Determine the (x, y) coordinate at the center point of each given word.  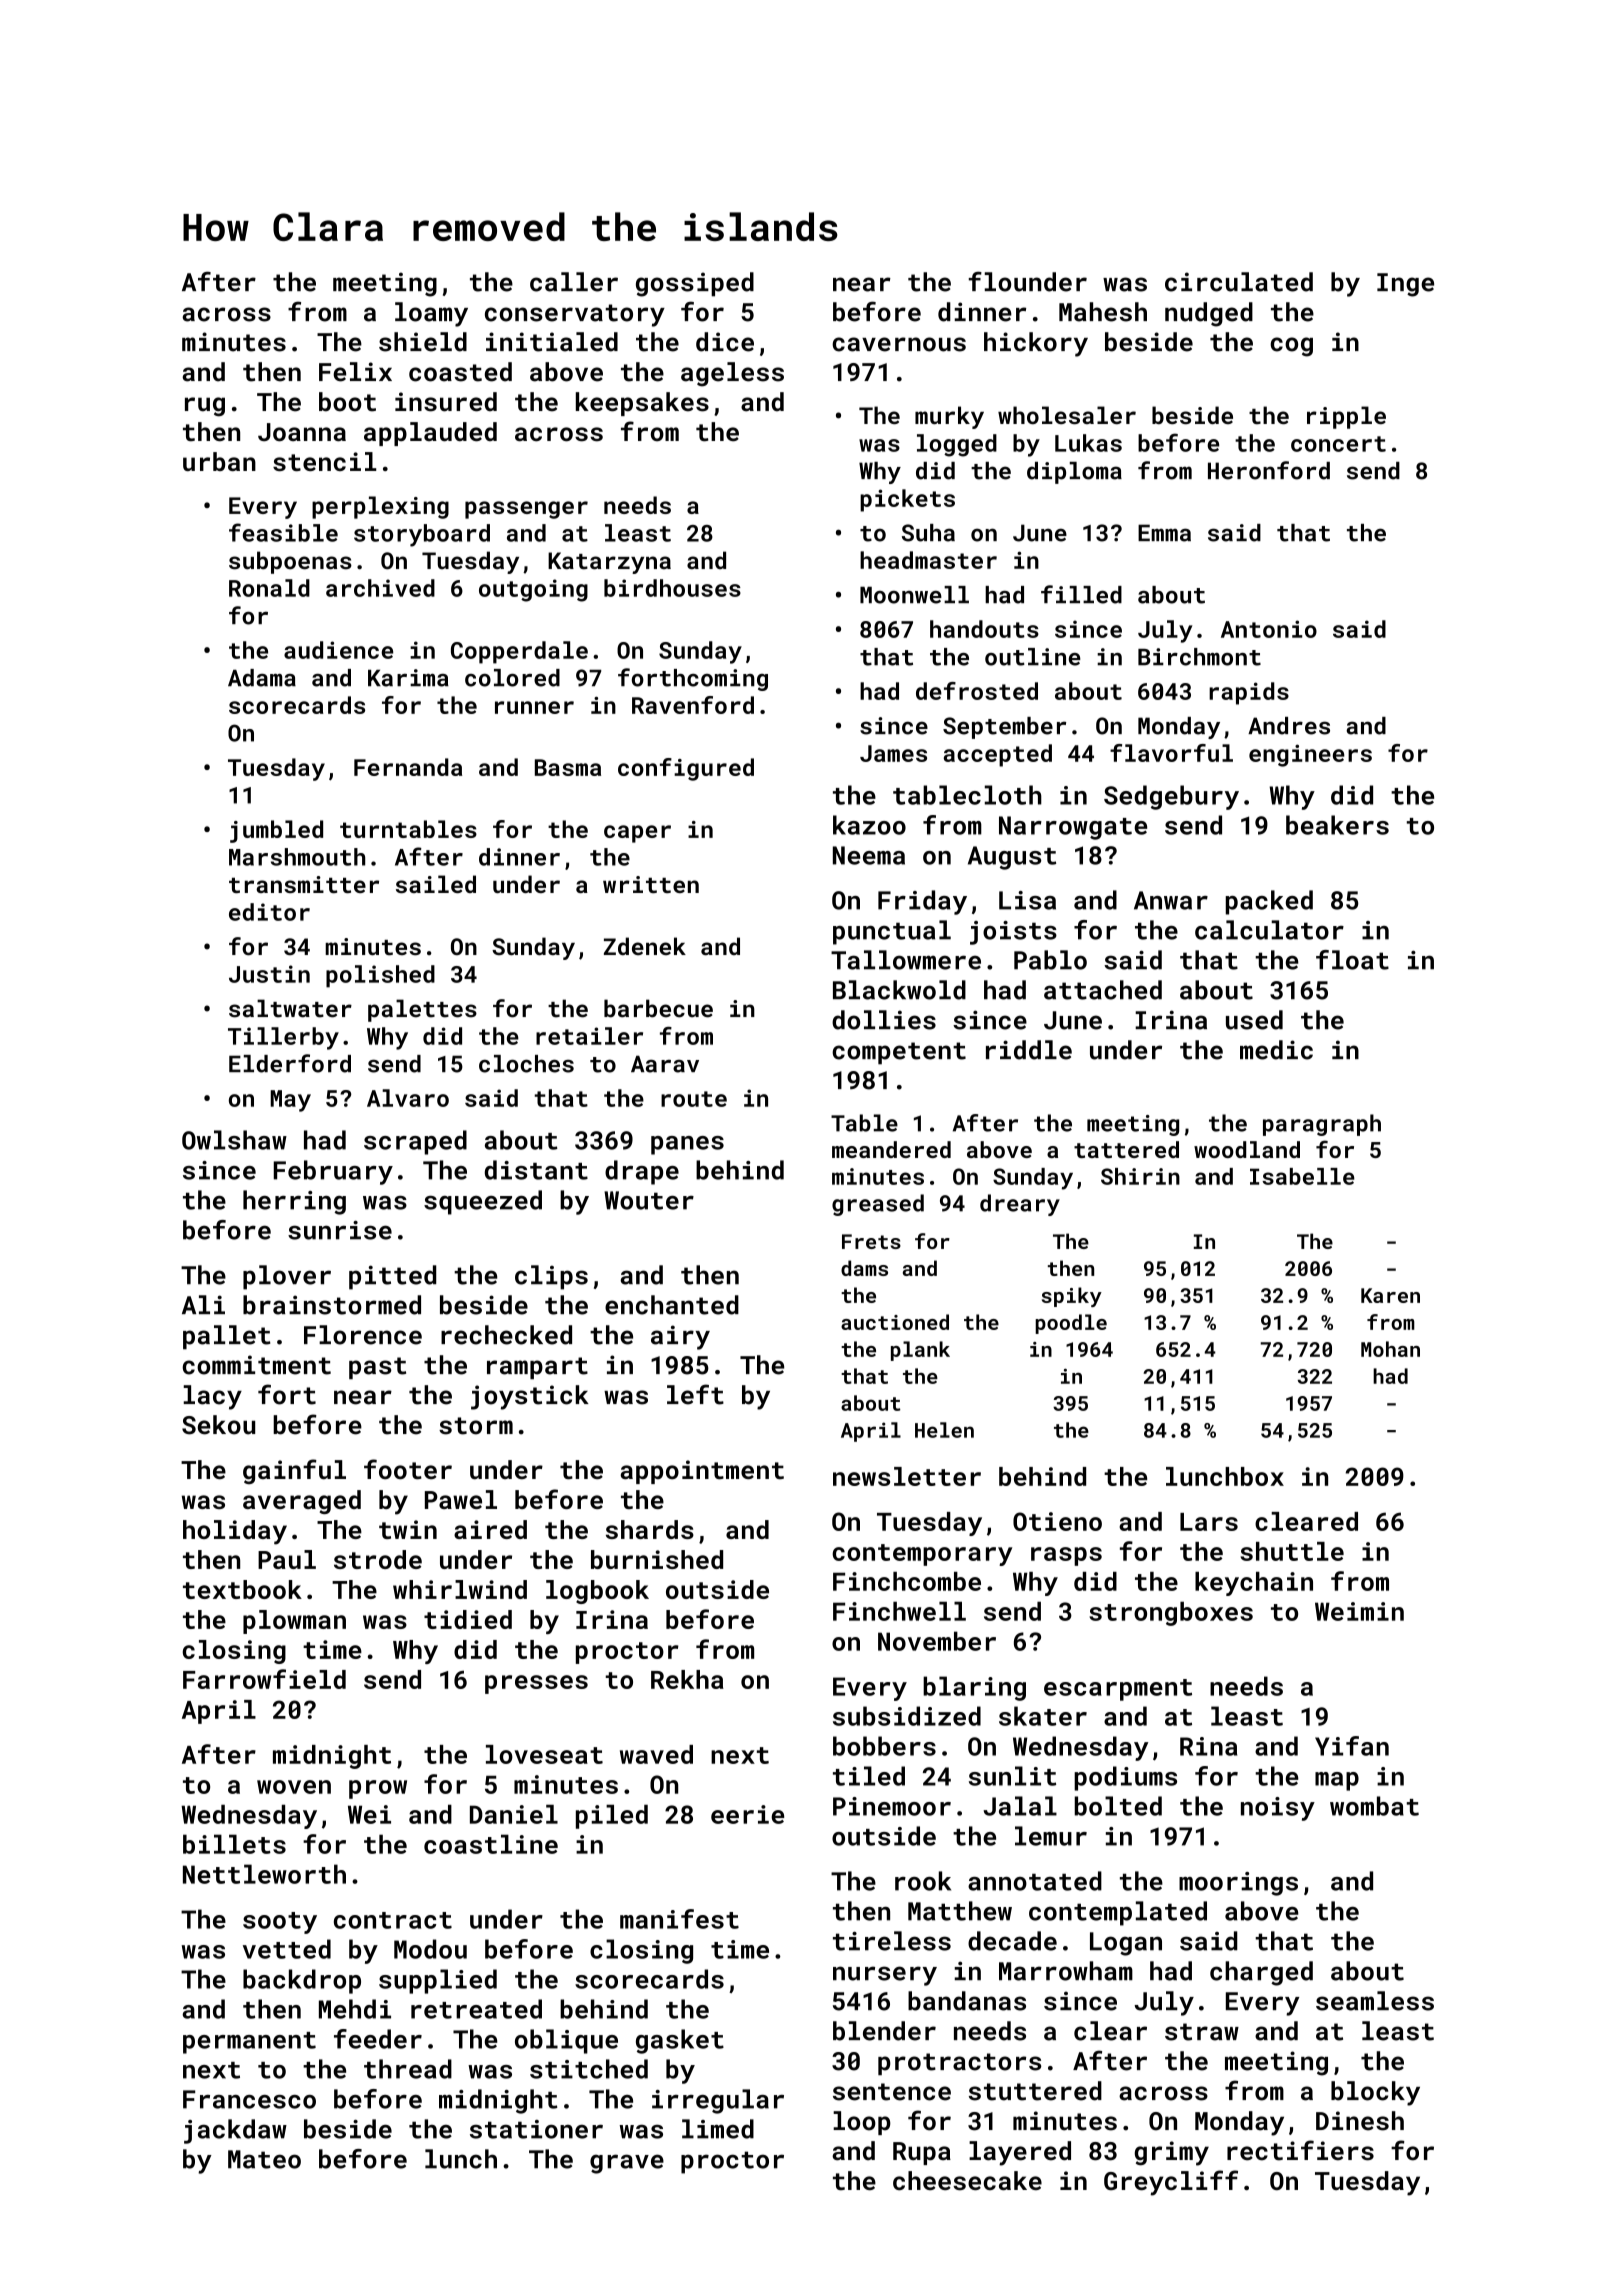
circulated (1239, 282)
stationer (536, 2129)
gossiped (695, 284)
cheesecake (967, 2181)
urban (219, 461)
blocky (1375, 2093)
